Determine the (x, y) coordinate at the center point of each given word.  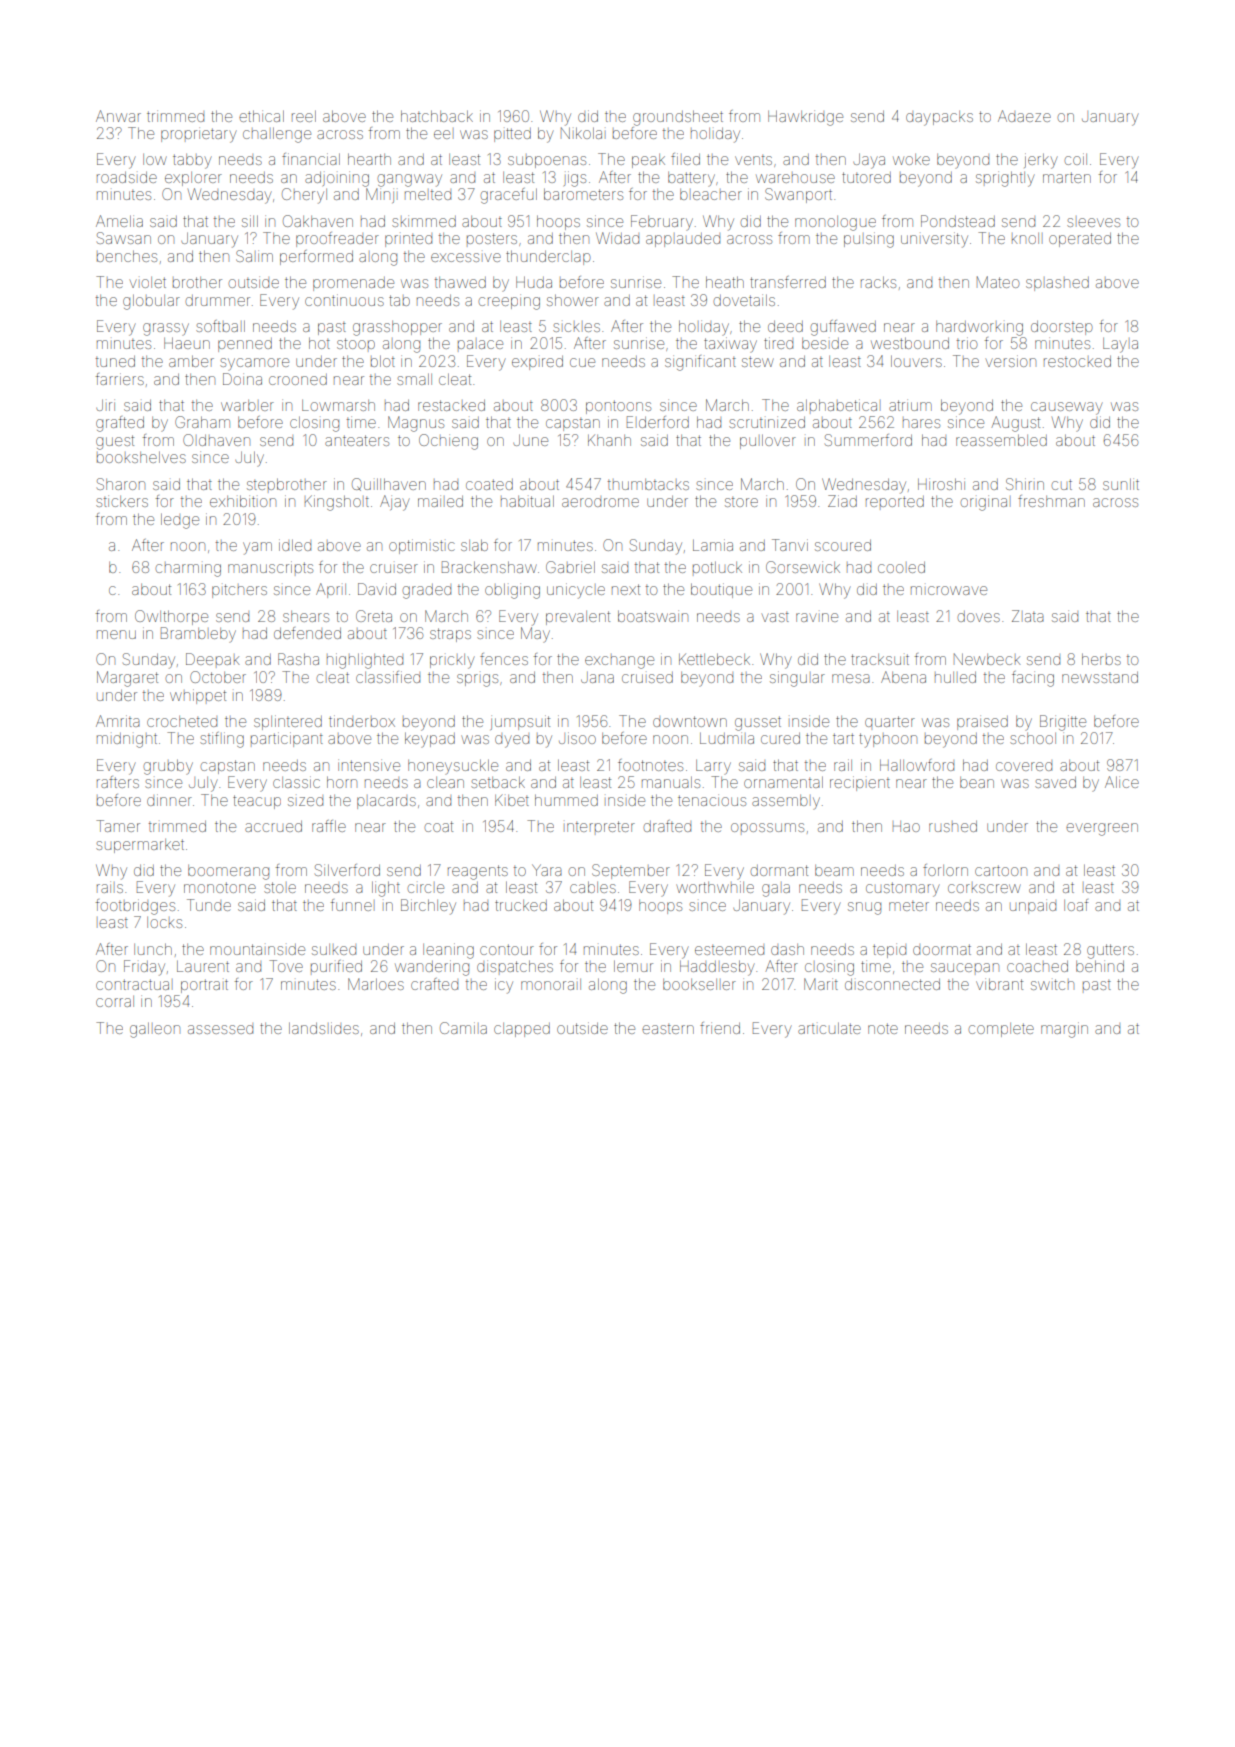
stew (758, 361)
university (934, 240)
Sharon (121, 484)
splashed (1057, 284)
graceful (509, 196)
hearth (369, 159)
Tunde (209, 905)
